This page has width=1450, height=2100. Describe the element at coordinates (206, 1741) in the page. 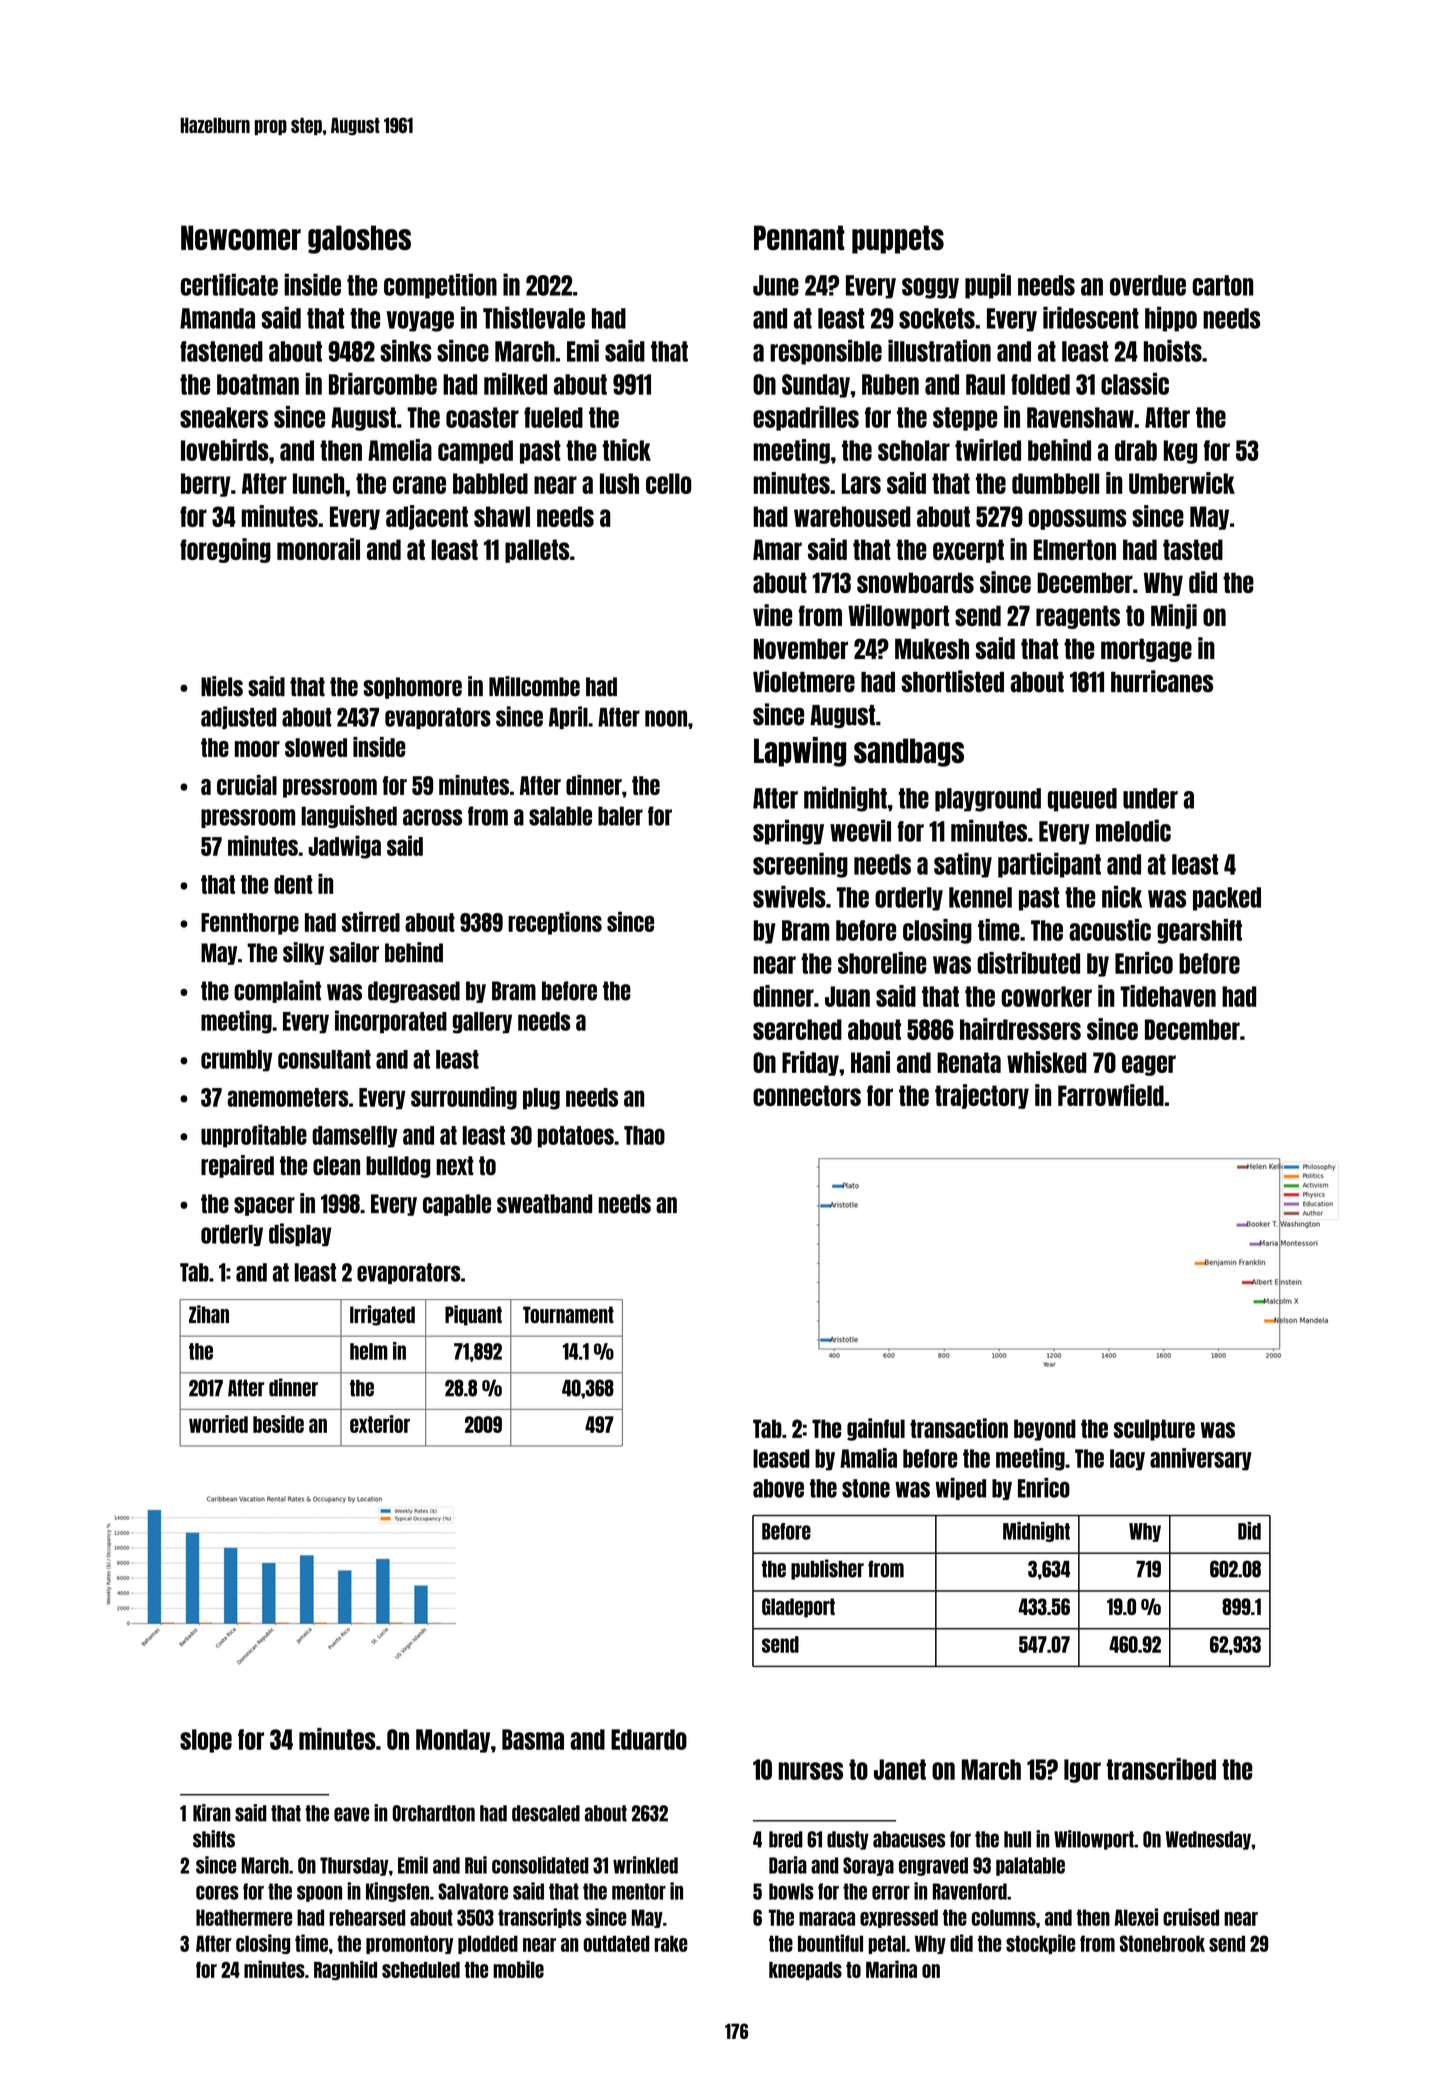

I see `slope` at that location.
